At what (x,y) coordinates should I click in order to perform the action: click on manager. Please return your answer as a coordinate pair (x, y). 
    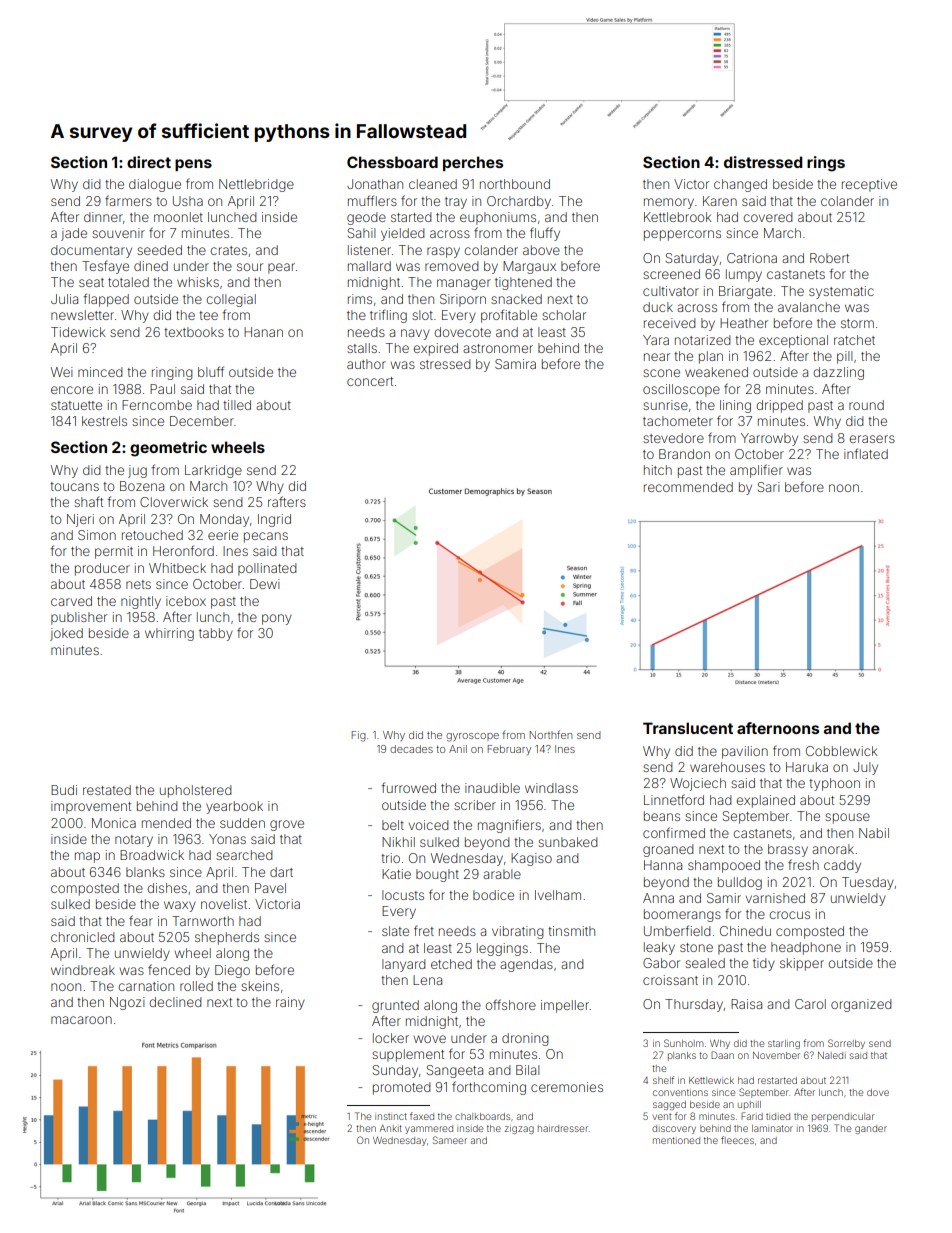
    Looking at the image, I should click on (464, 284).
